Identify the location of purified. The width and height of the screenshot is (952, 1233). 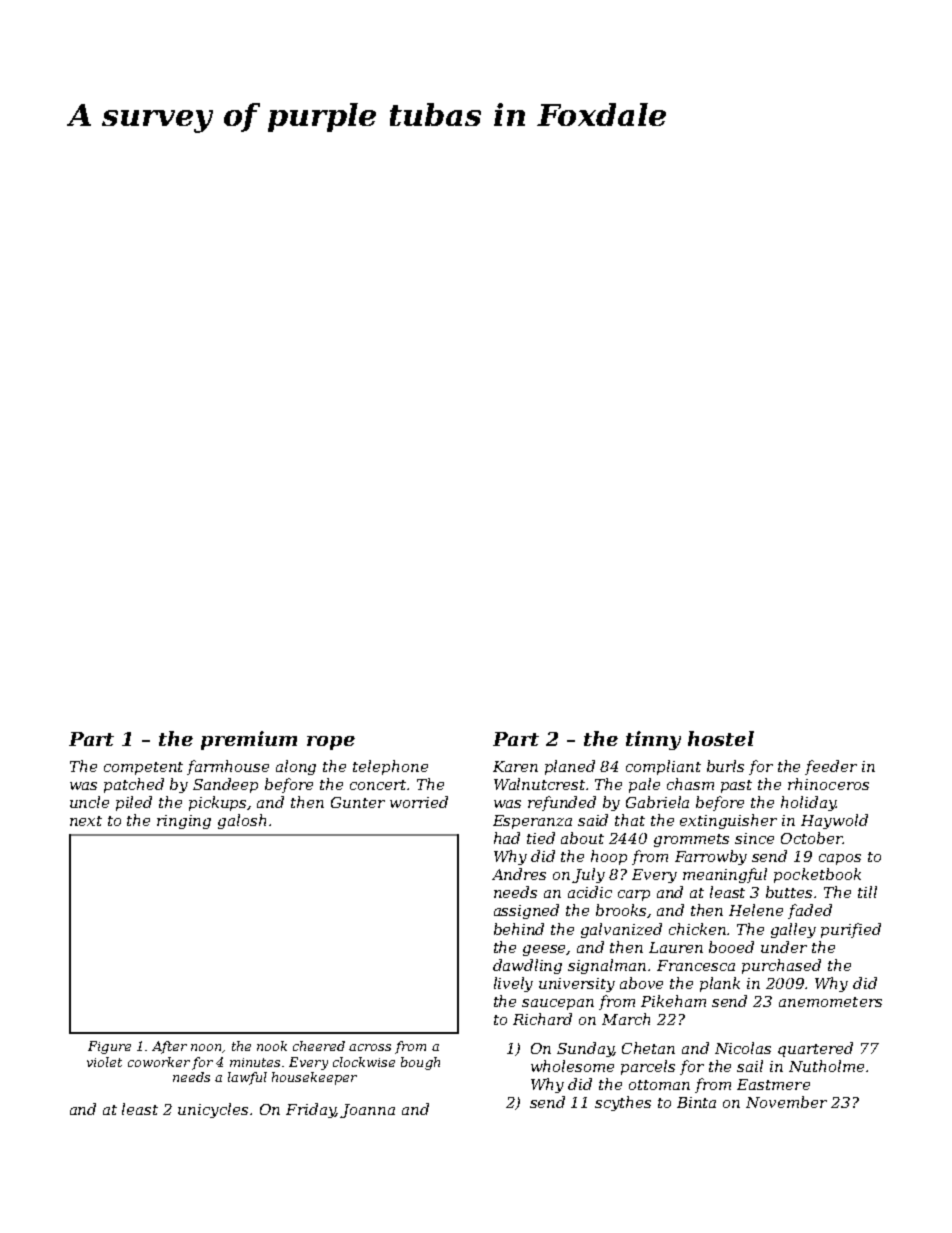
(851, 930).
